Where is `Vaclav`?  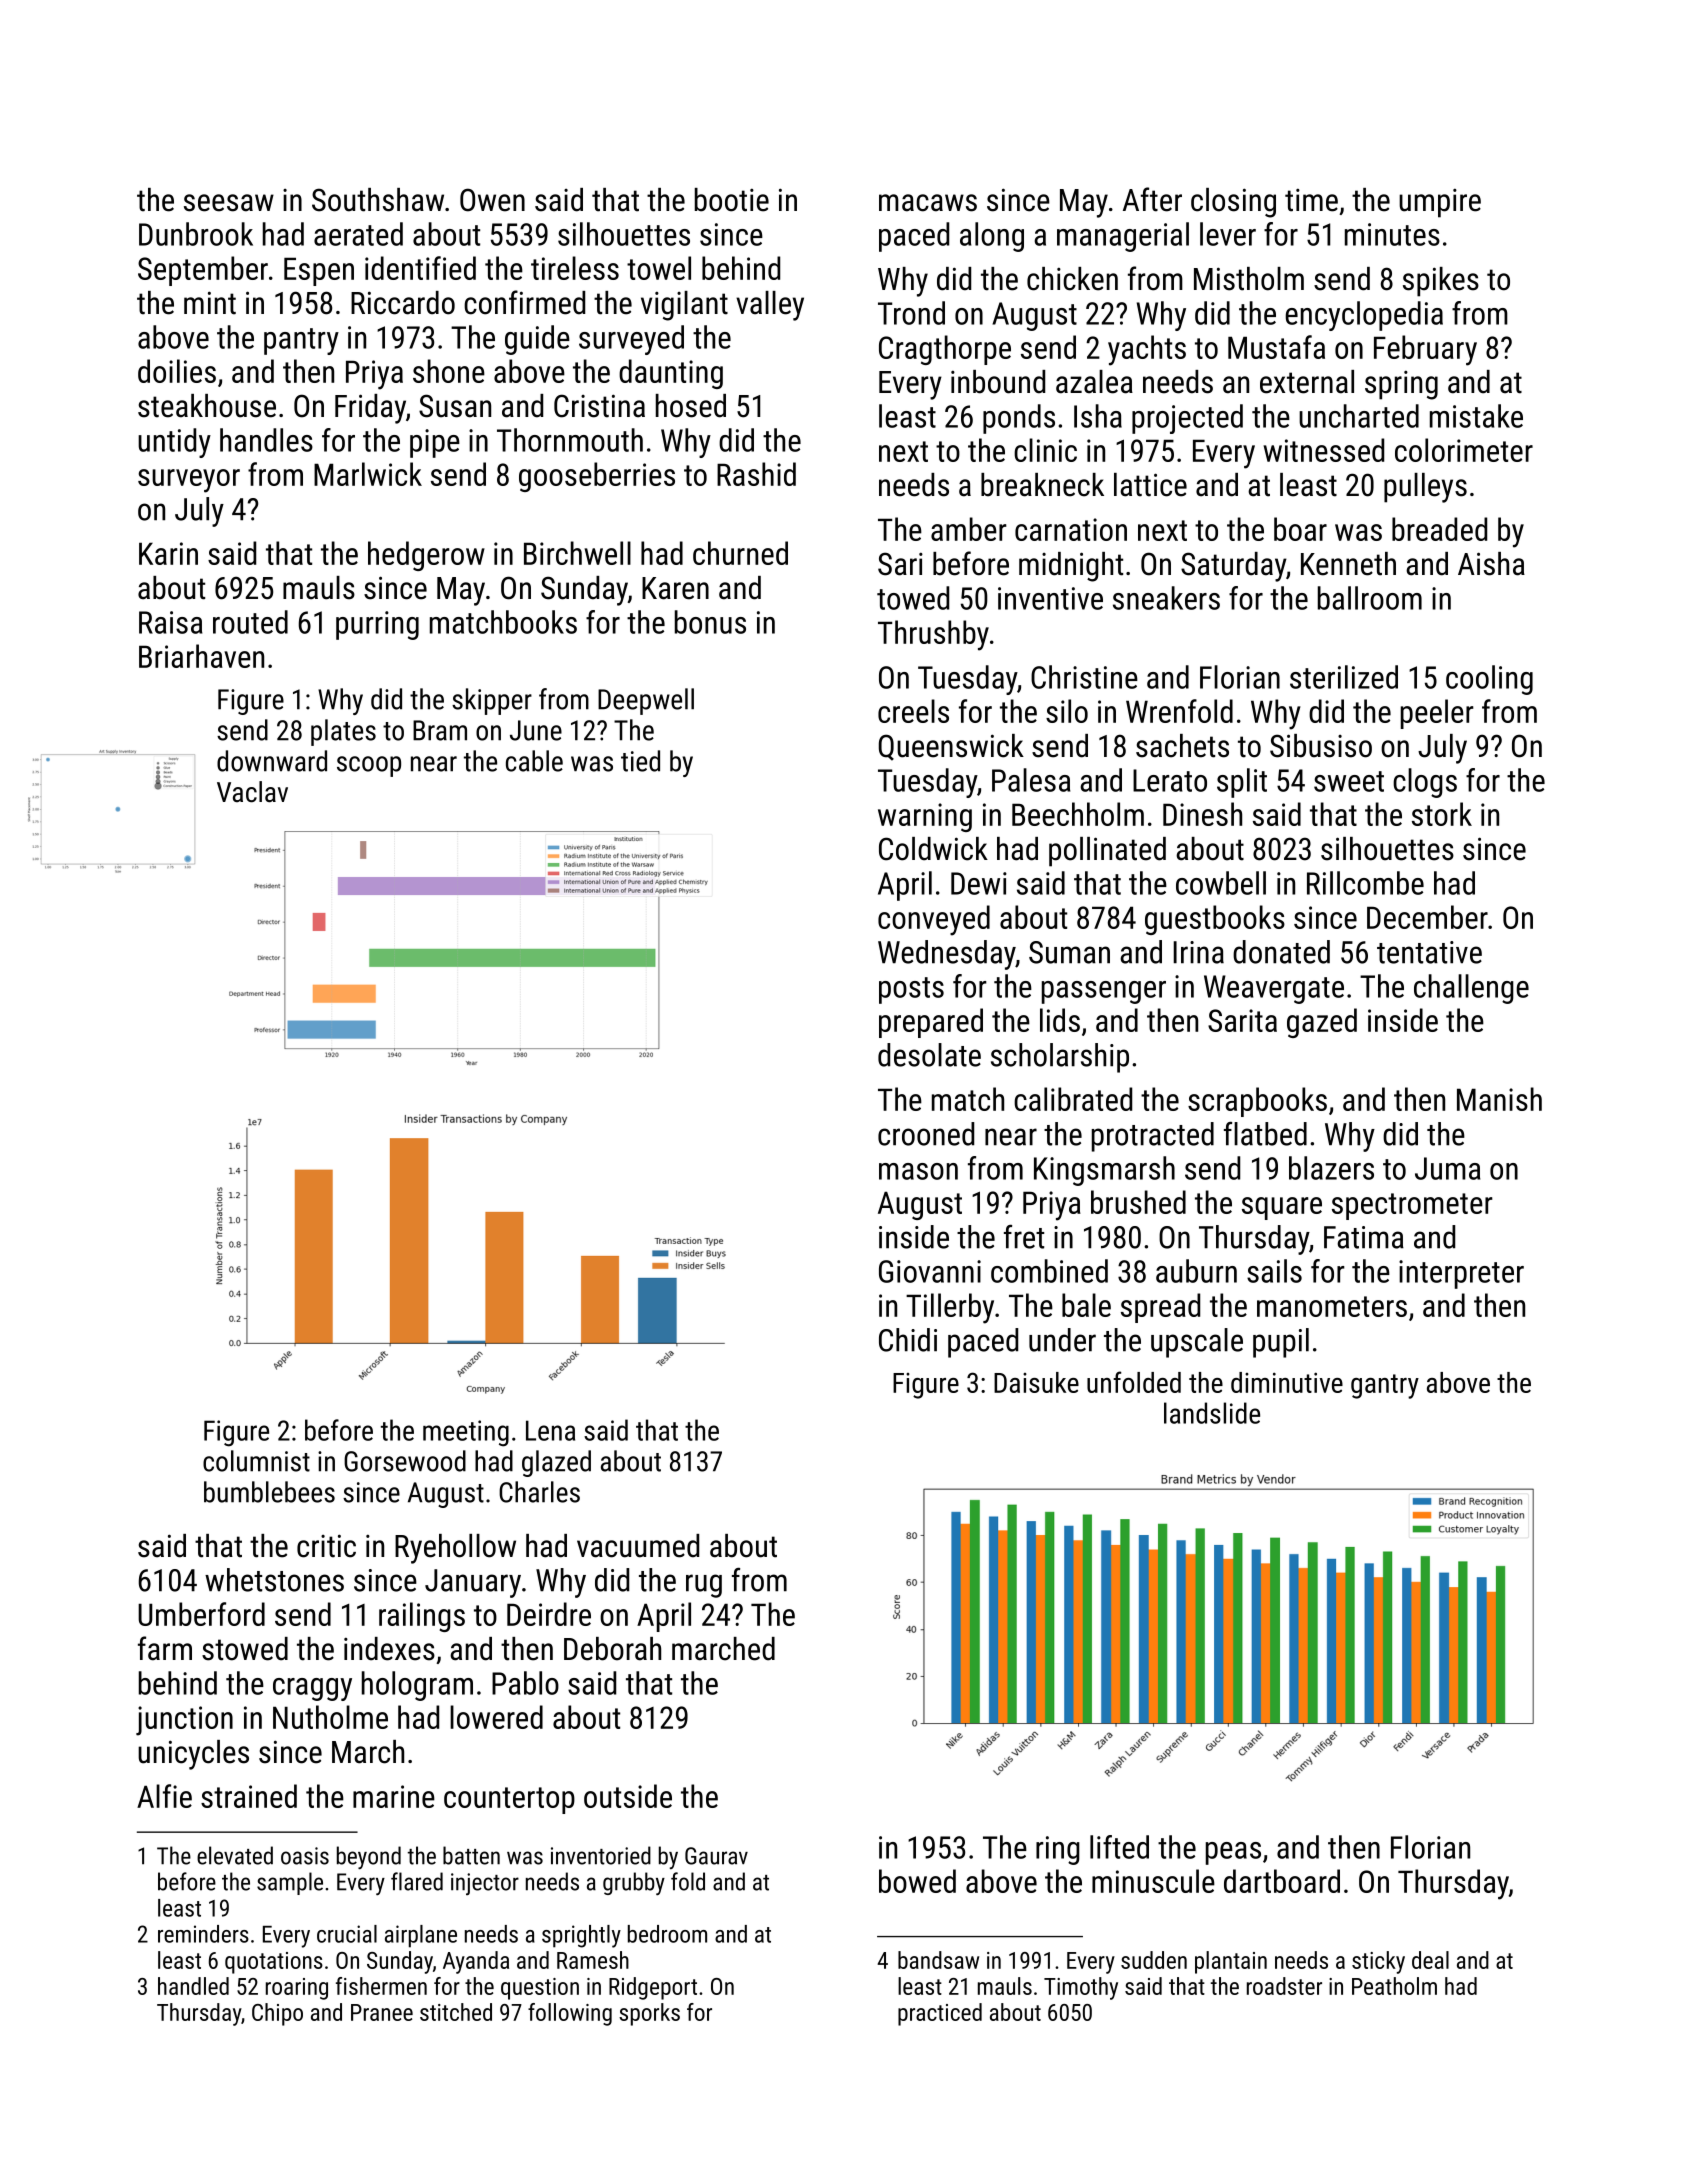
Vaclav is located at coordinates (252, 792).
